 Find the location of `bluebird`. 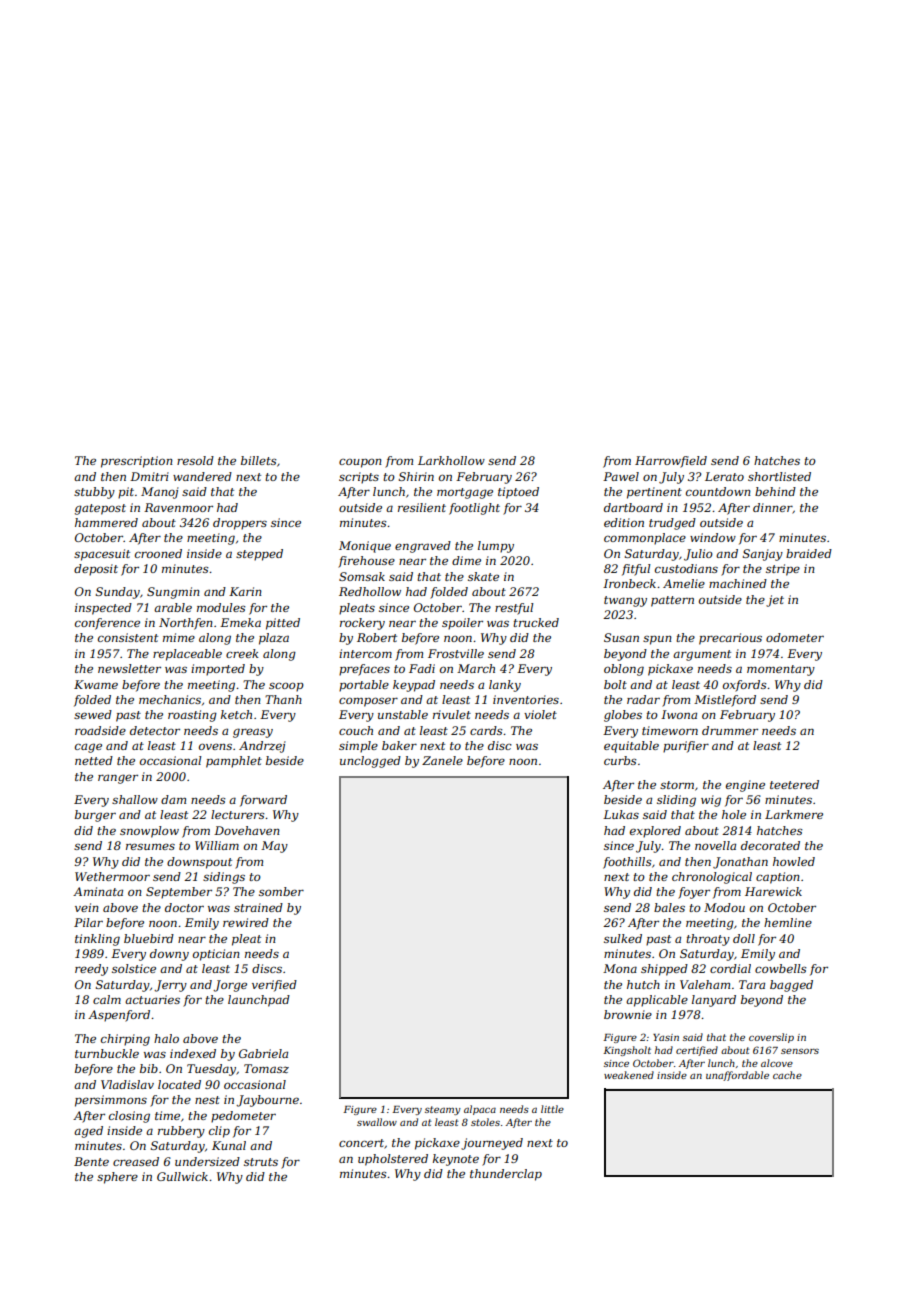

bluebird is located at coordinates (149, 938).
